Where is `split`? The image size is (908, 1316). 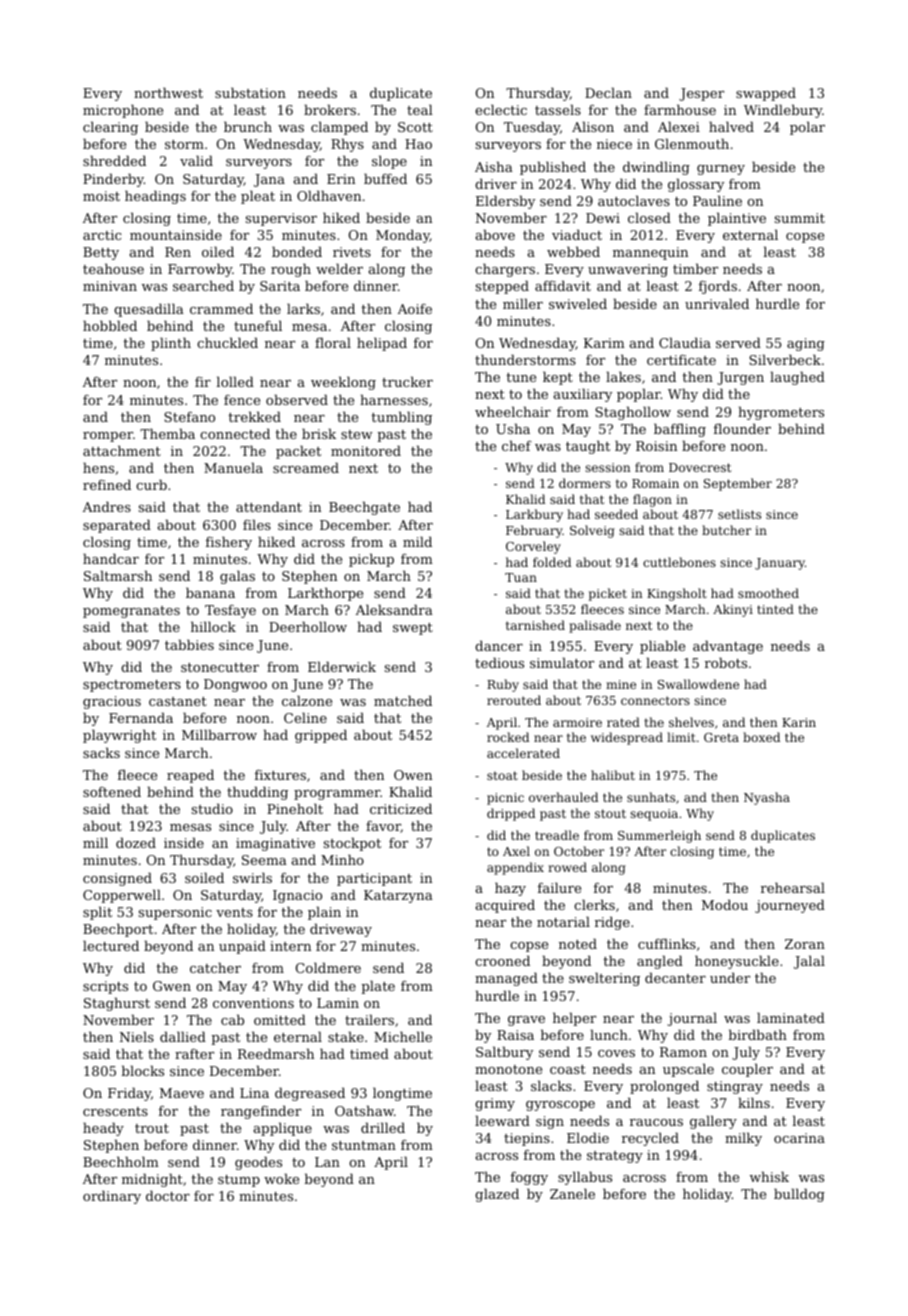
split is located at coordinates (97, 913).
